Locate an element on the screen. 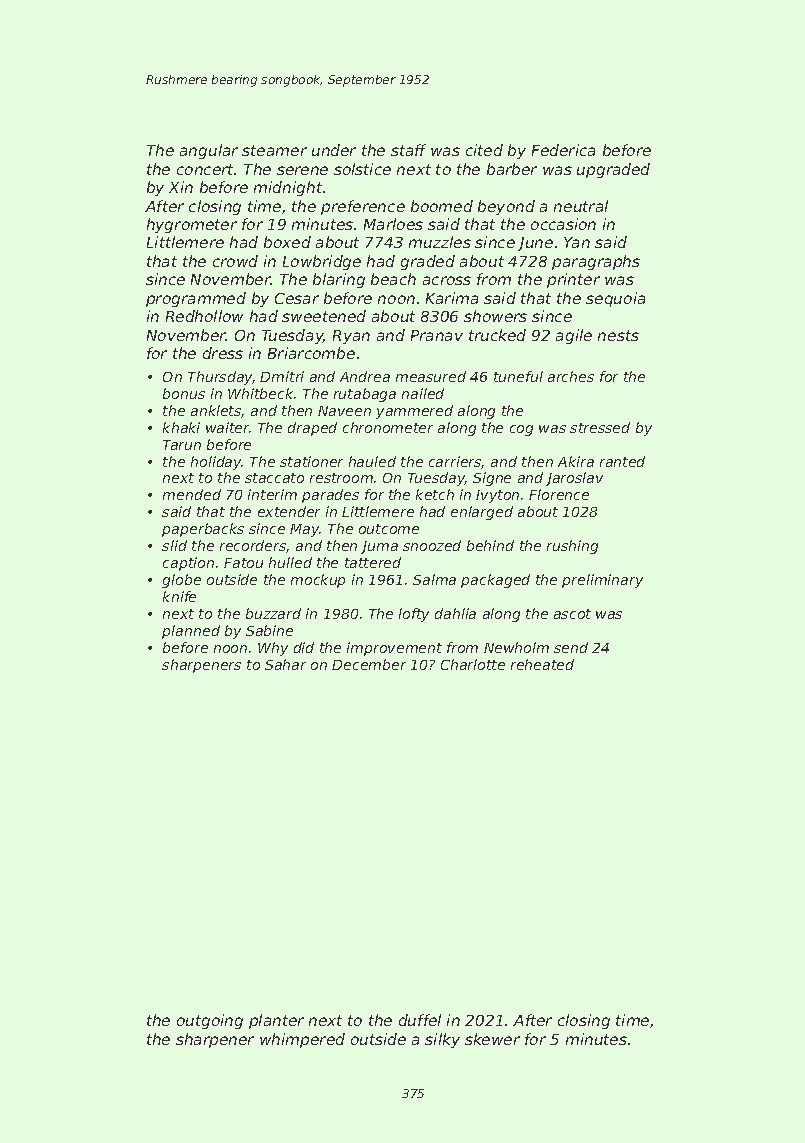 Image resolution: width=805 pixels, height=1143 pixels. angular is located at coordinates (209, 151).
